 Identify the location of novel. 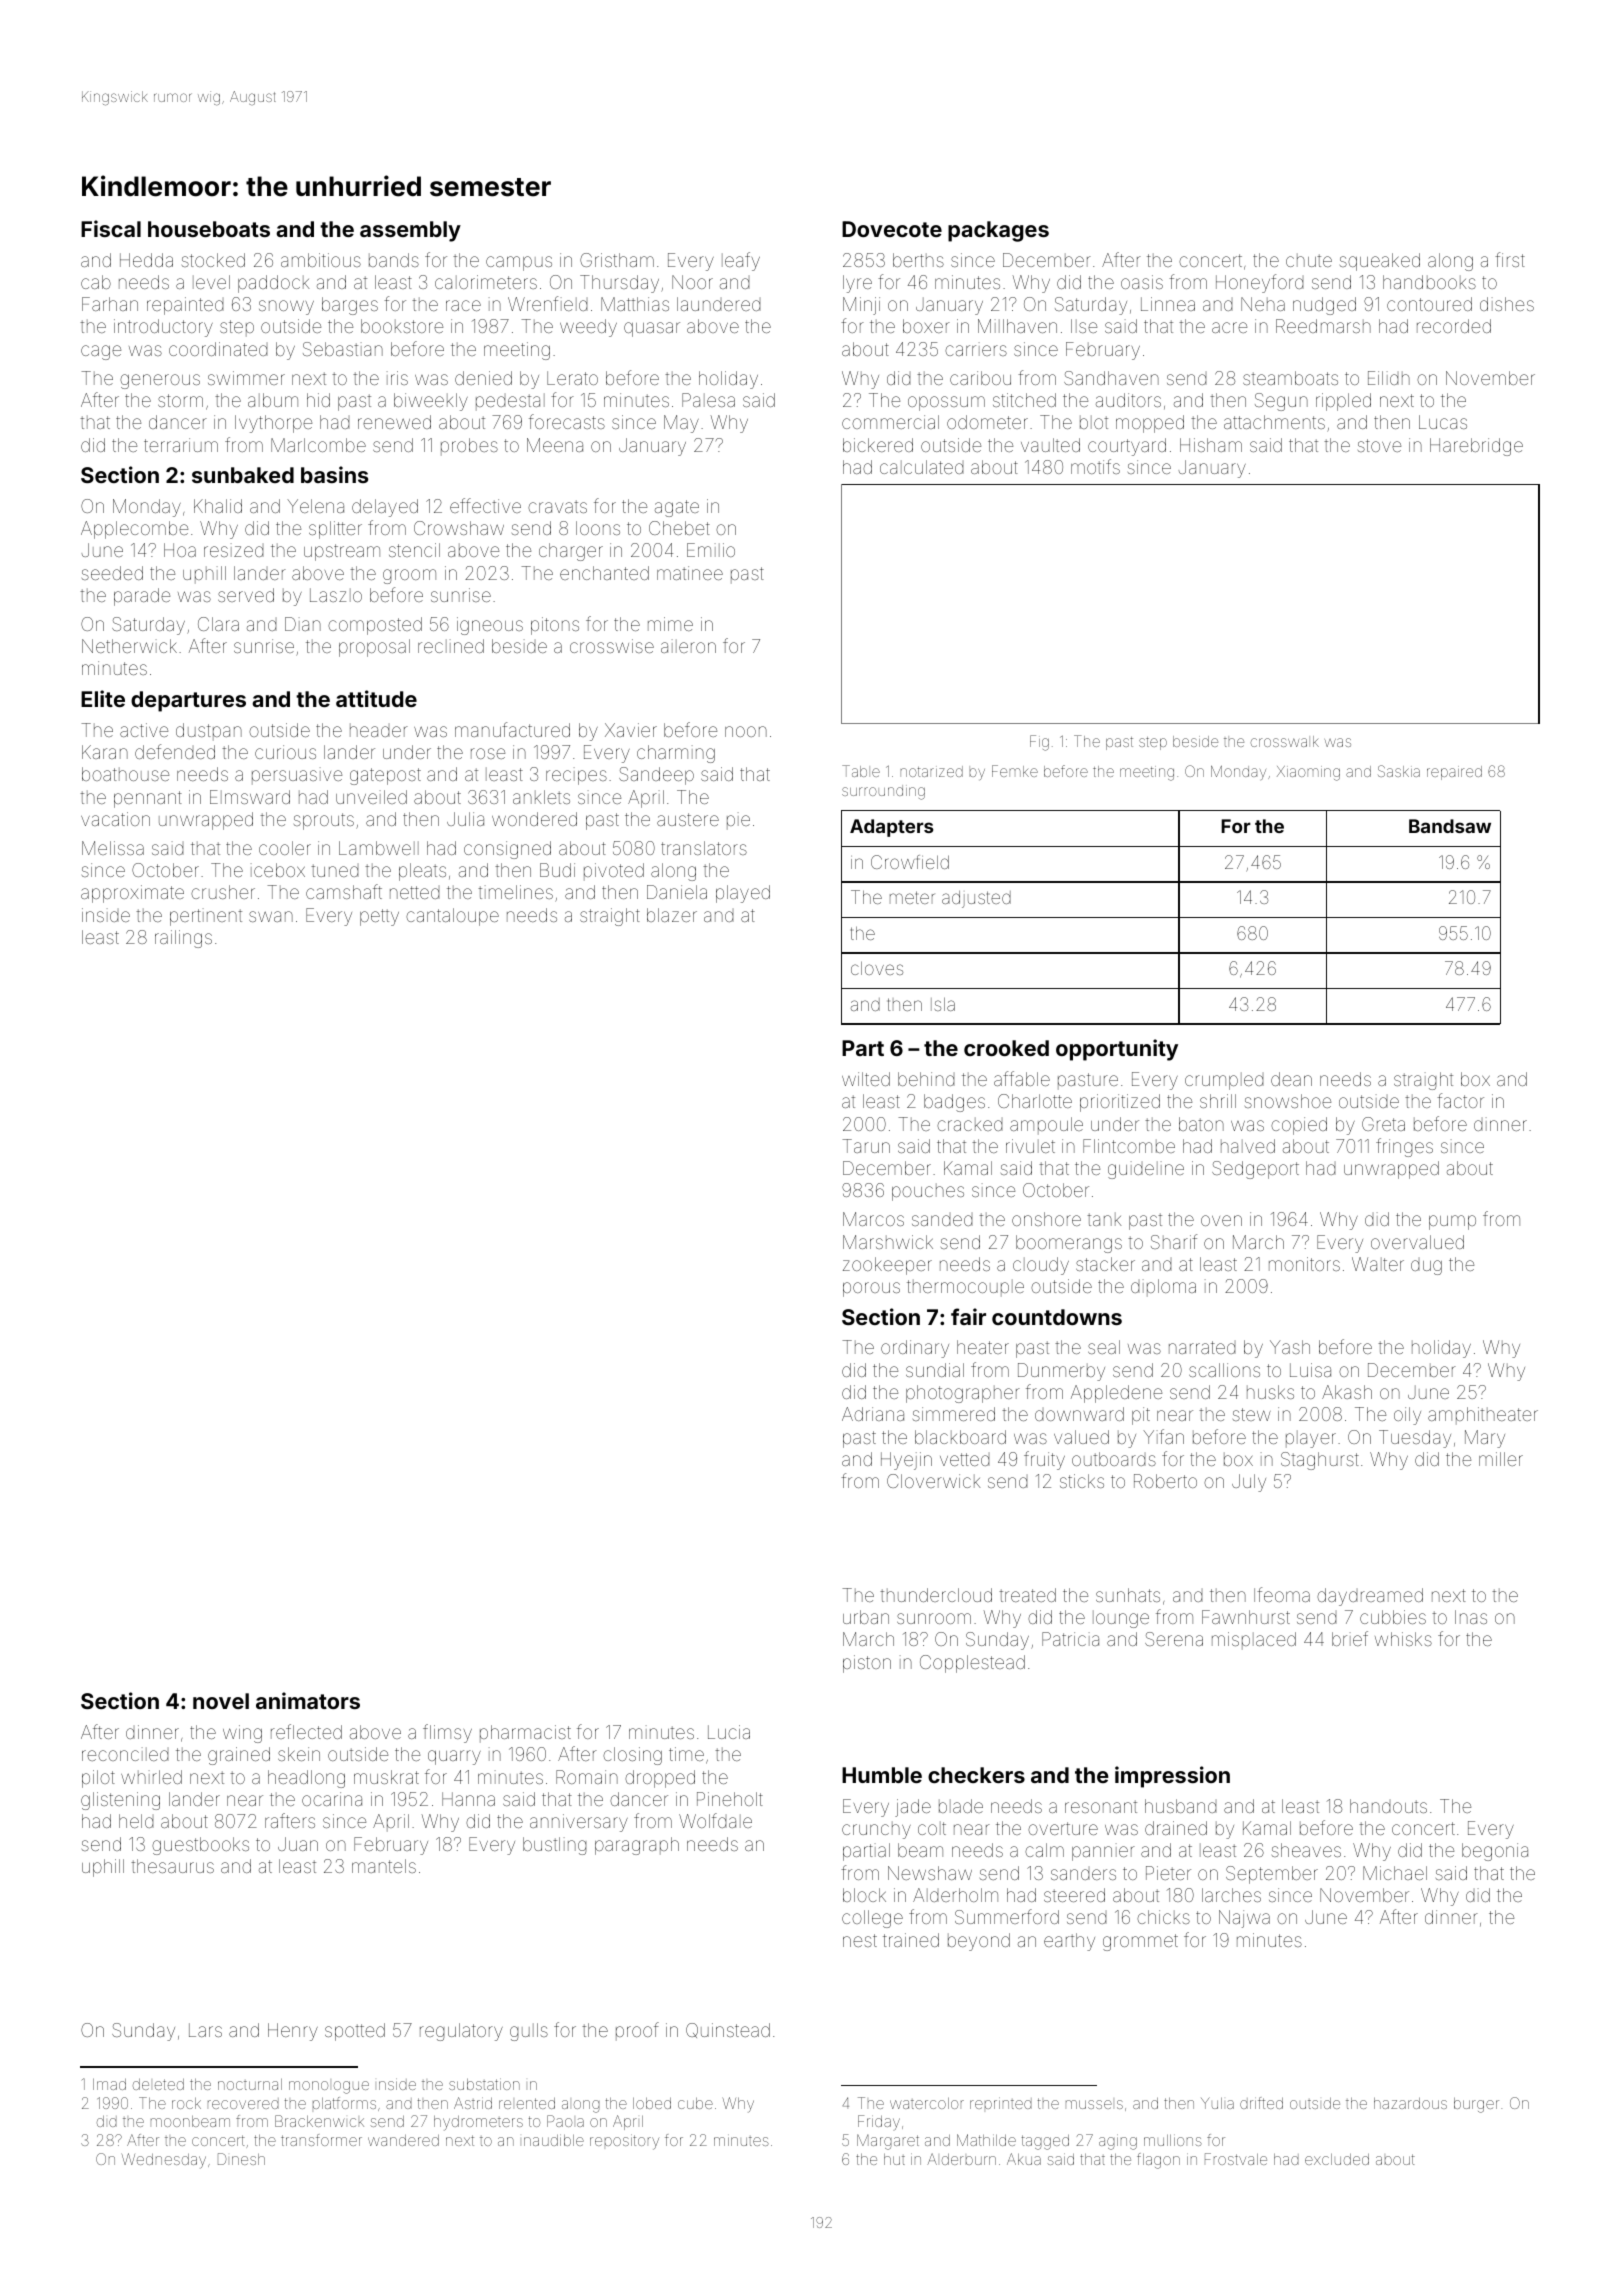
(221, 1701).
